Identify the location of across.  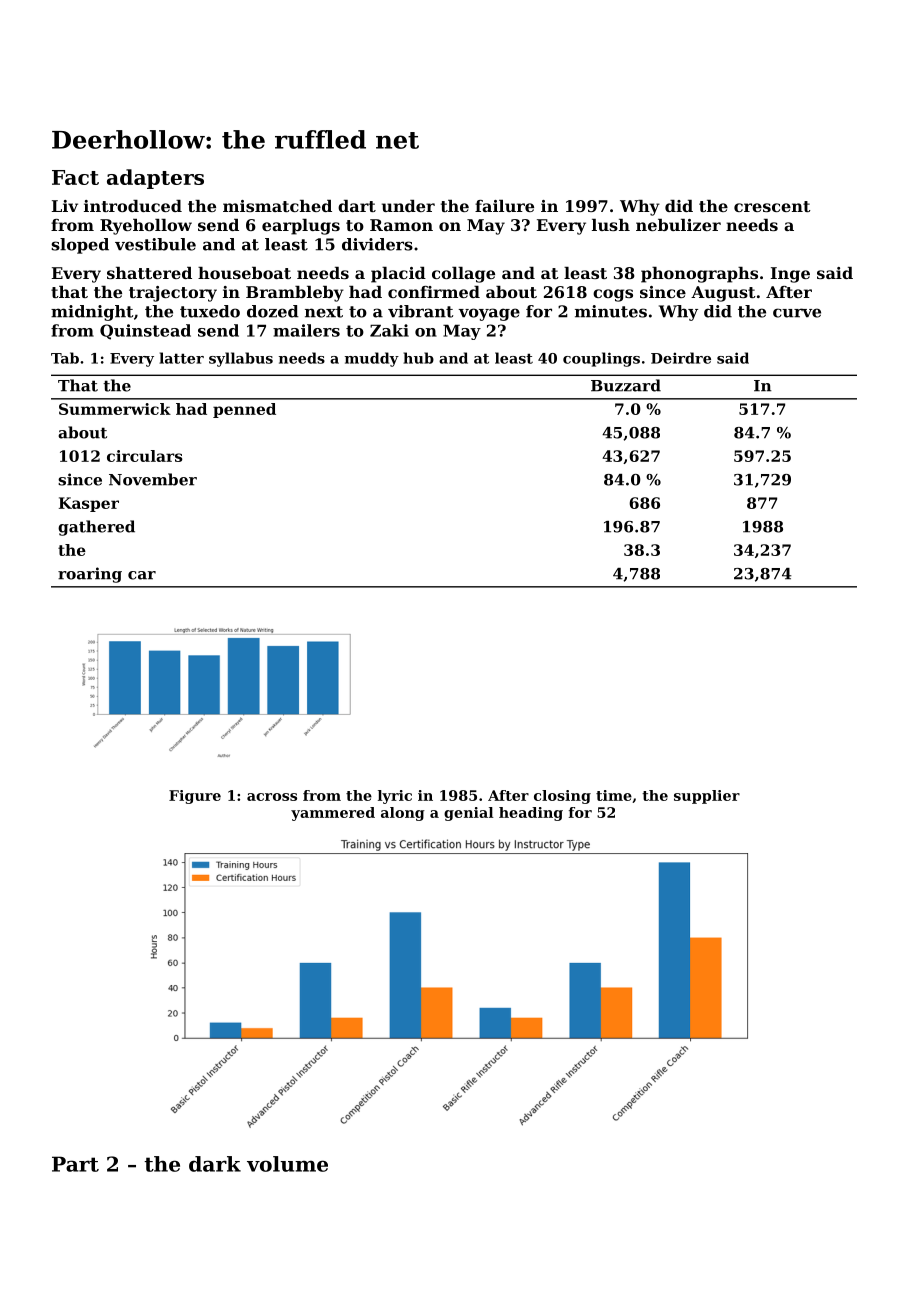
(272, 797).
